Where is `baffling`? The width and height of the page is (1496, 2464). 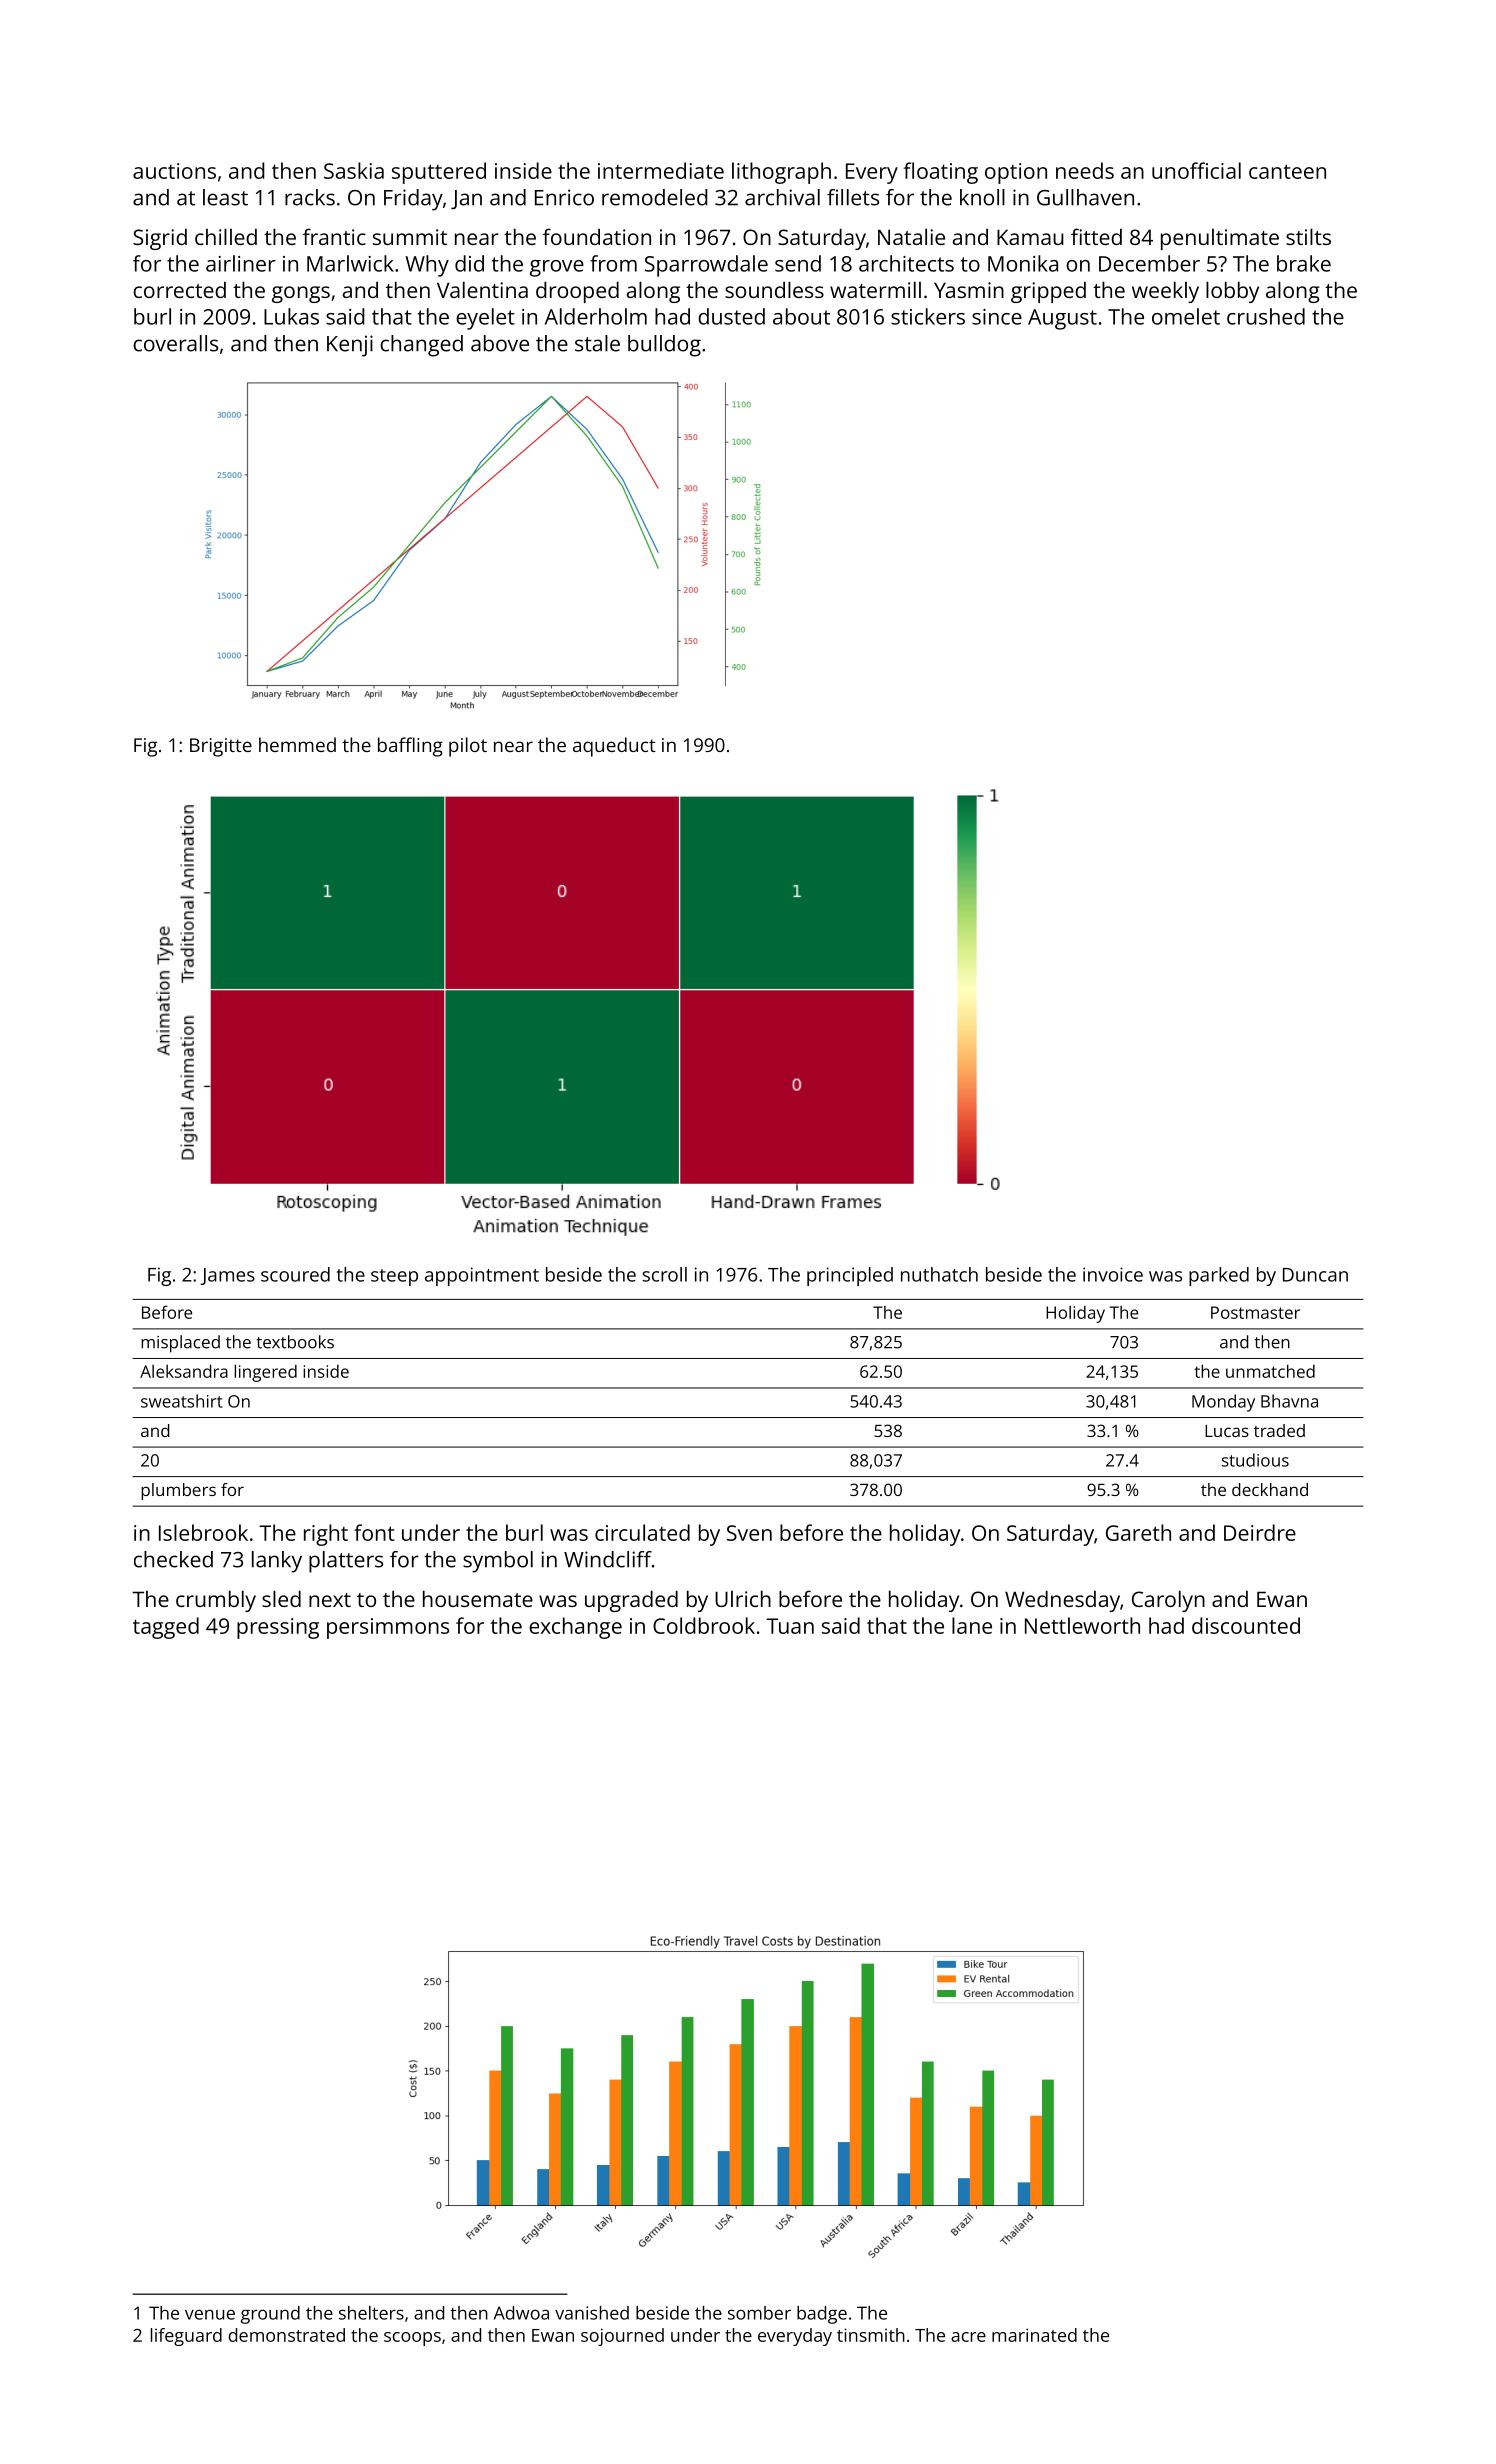 baffling is located at coordinates (410, 747).
